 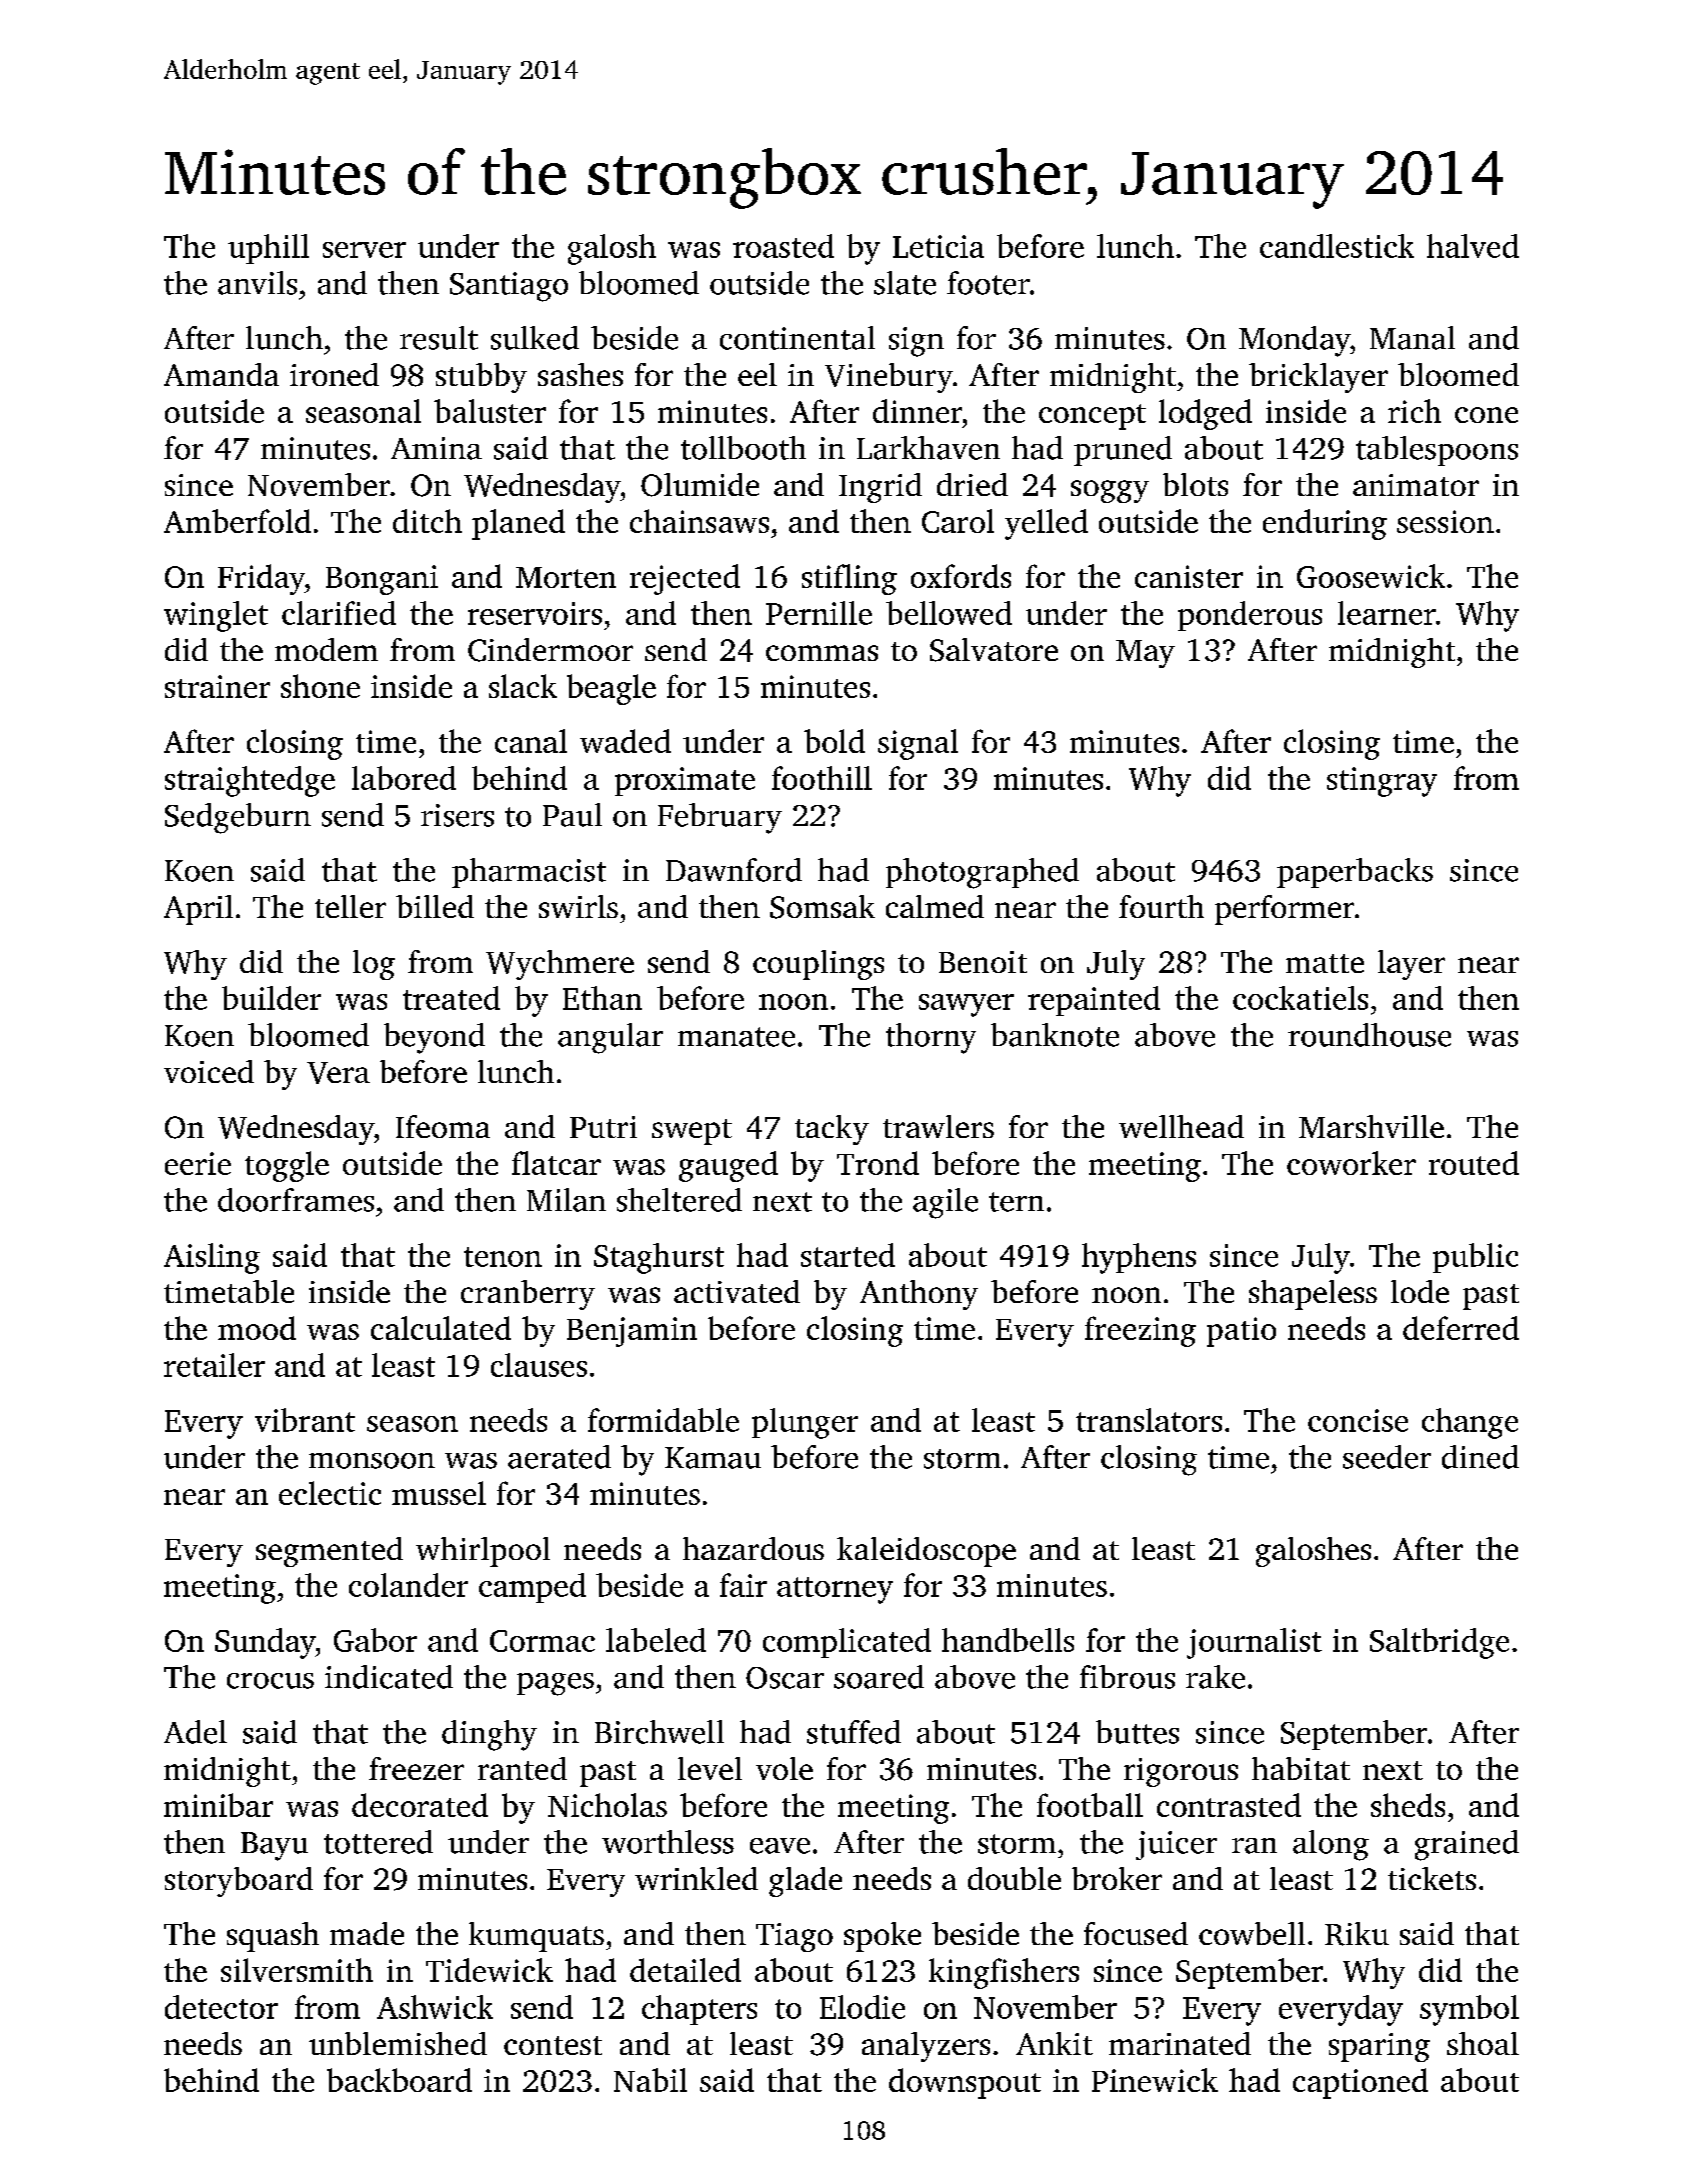 I want to click on rejected, so click(x=685, y=579).
